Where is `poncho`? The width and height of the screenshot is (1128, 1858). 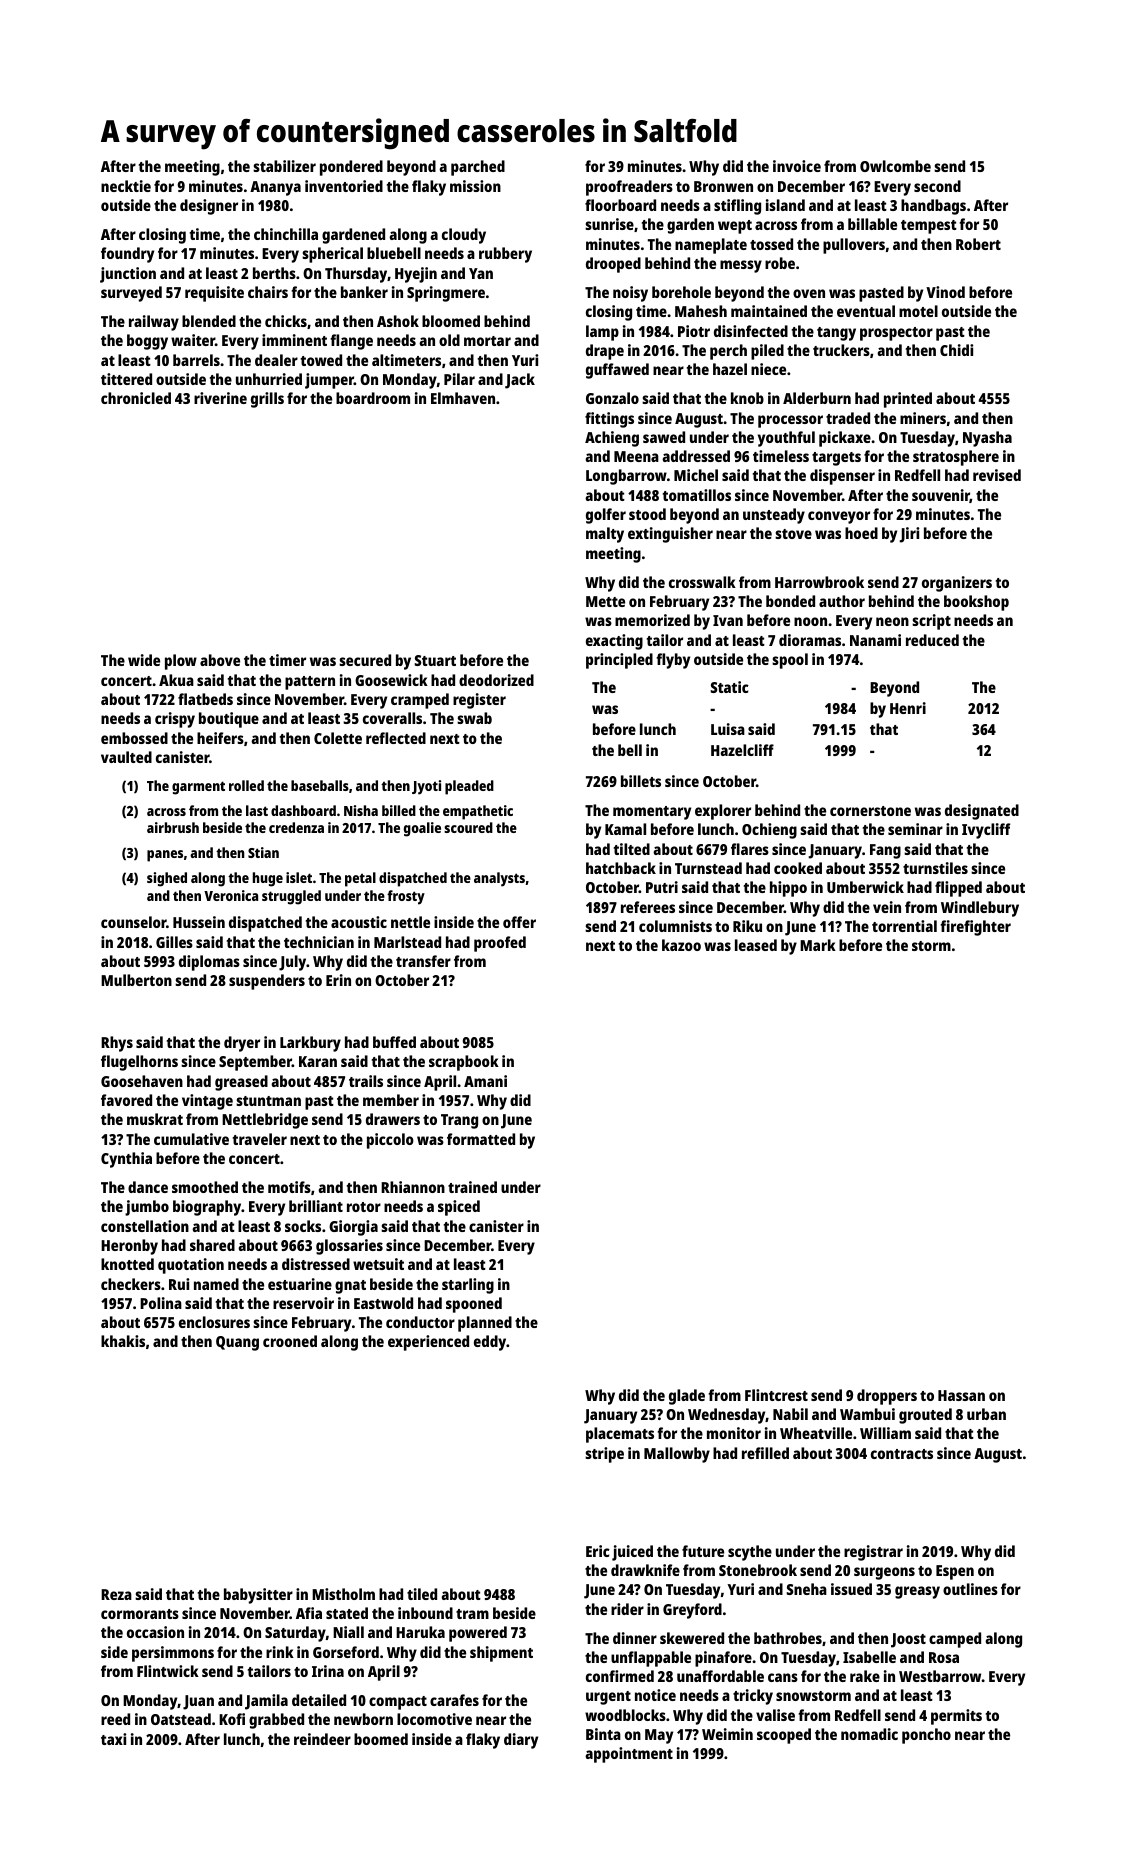
poncho is located at coordinates (926, 1736).
